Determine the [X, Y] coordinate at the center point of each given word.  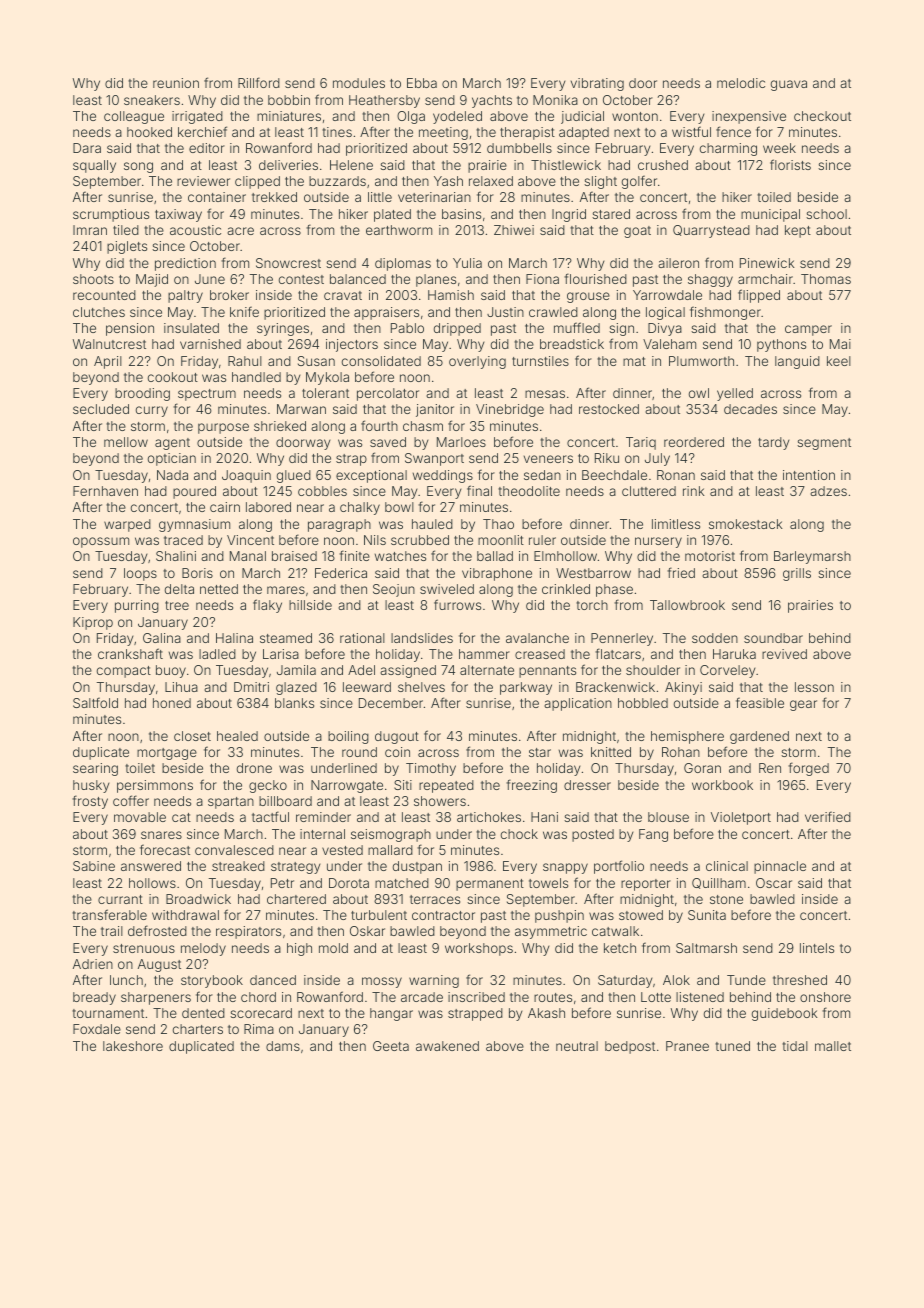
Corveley [728, 671]
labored [268, 507]
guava [789, 85]
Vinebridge [510, 410]
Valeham [669, 344]
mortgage [167, 754]
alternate [487, 670]
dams [283, 1046]
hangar [391, 1014]
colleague [134, 117]
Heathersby [384, 101]
